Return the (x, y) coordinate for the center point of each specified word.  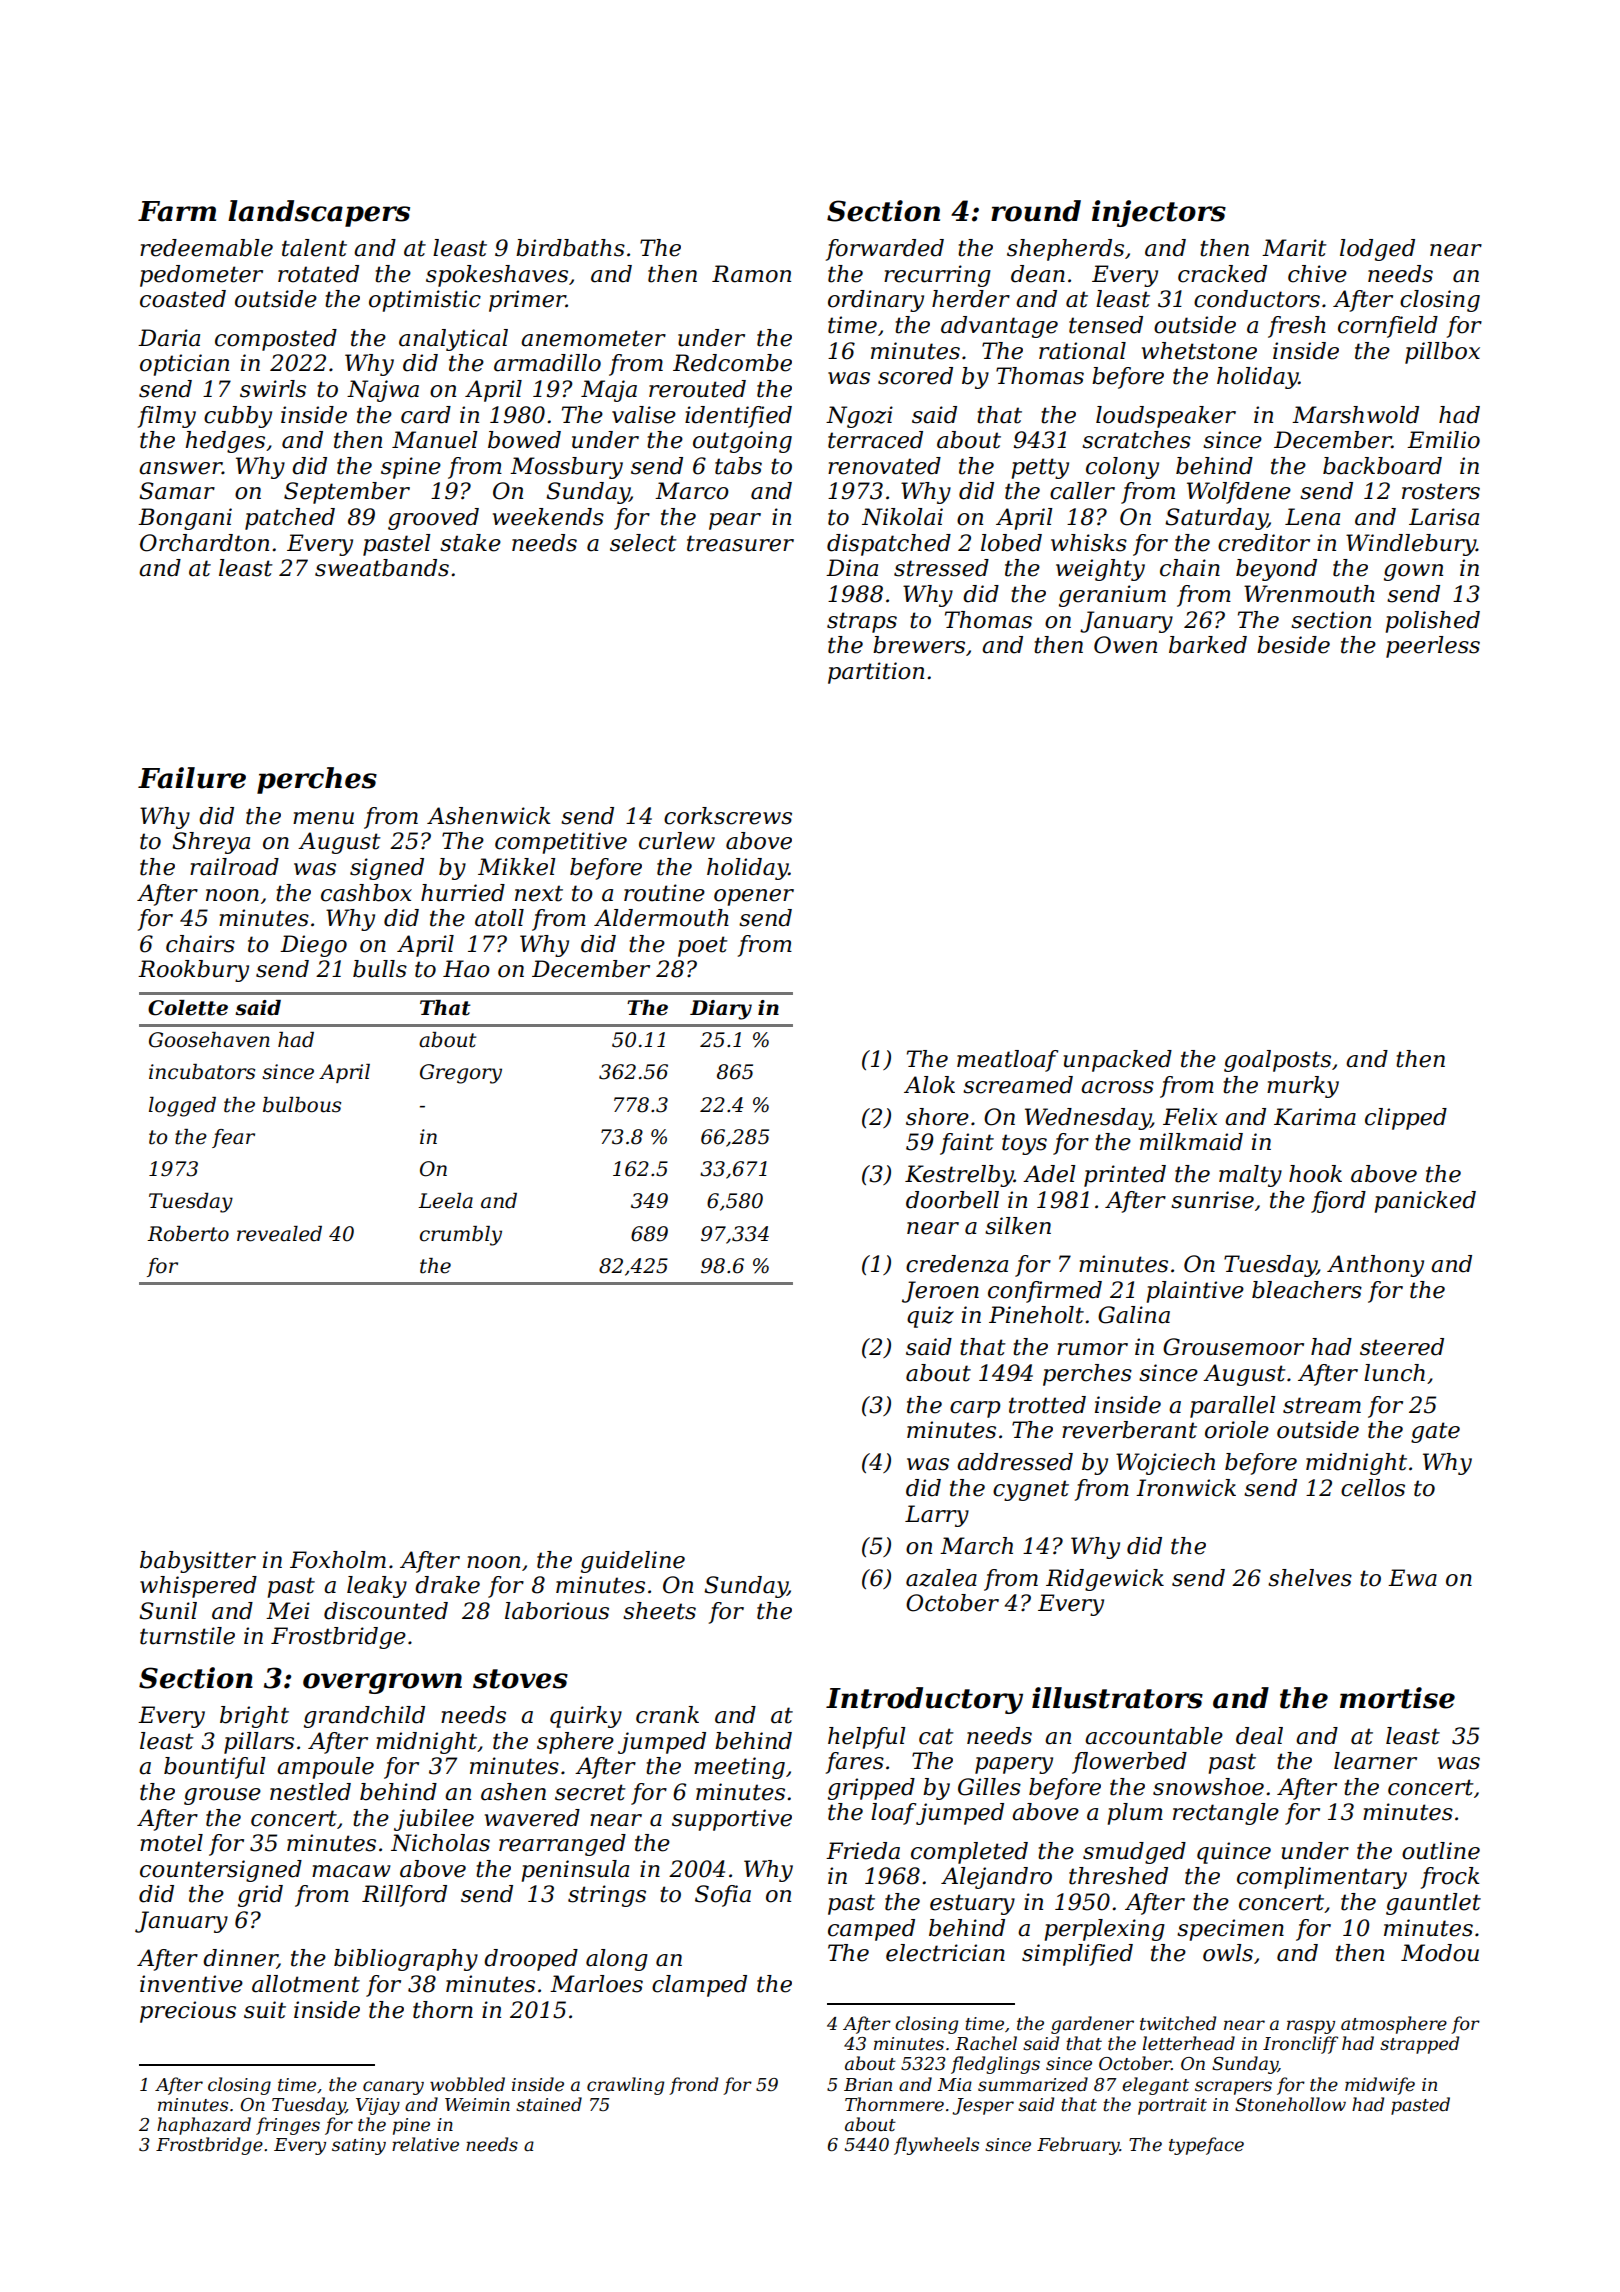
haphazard (204, 2126)
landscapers (319, 213)
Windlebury (1411, 545)
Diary (721, 1010)
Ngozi (859, 417)
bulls (380, 969)
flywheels (936, 2146)
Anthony (1375, 1266)
